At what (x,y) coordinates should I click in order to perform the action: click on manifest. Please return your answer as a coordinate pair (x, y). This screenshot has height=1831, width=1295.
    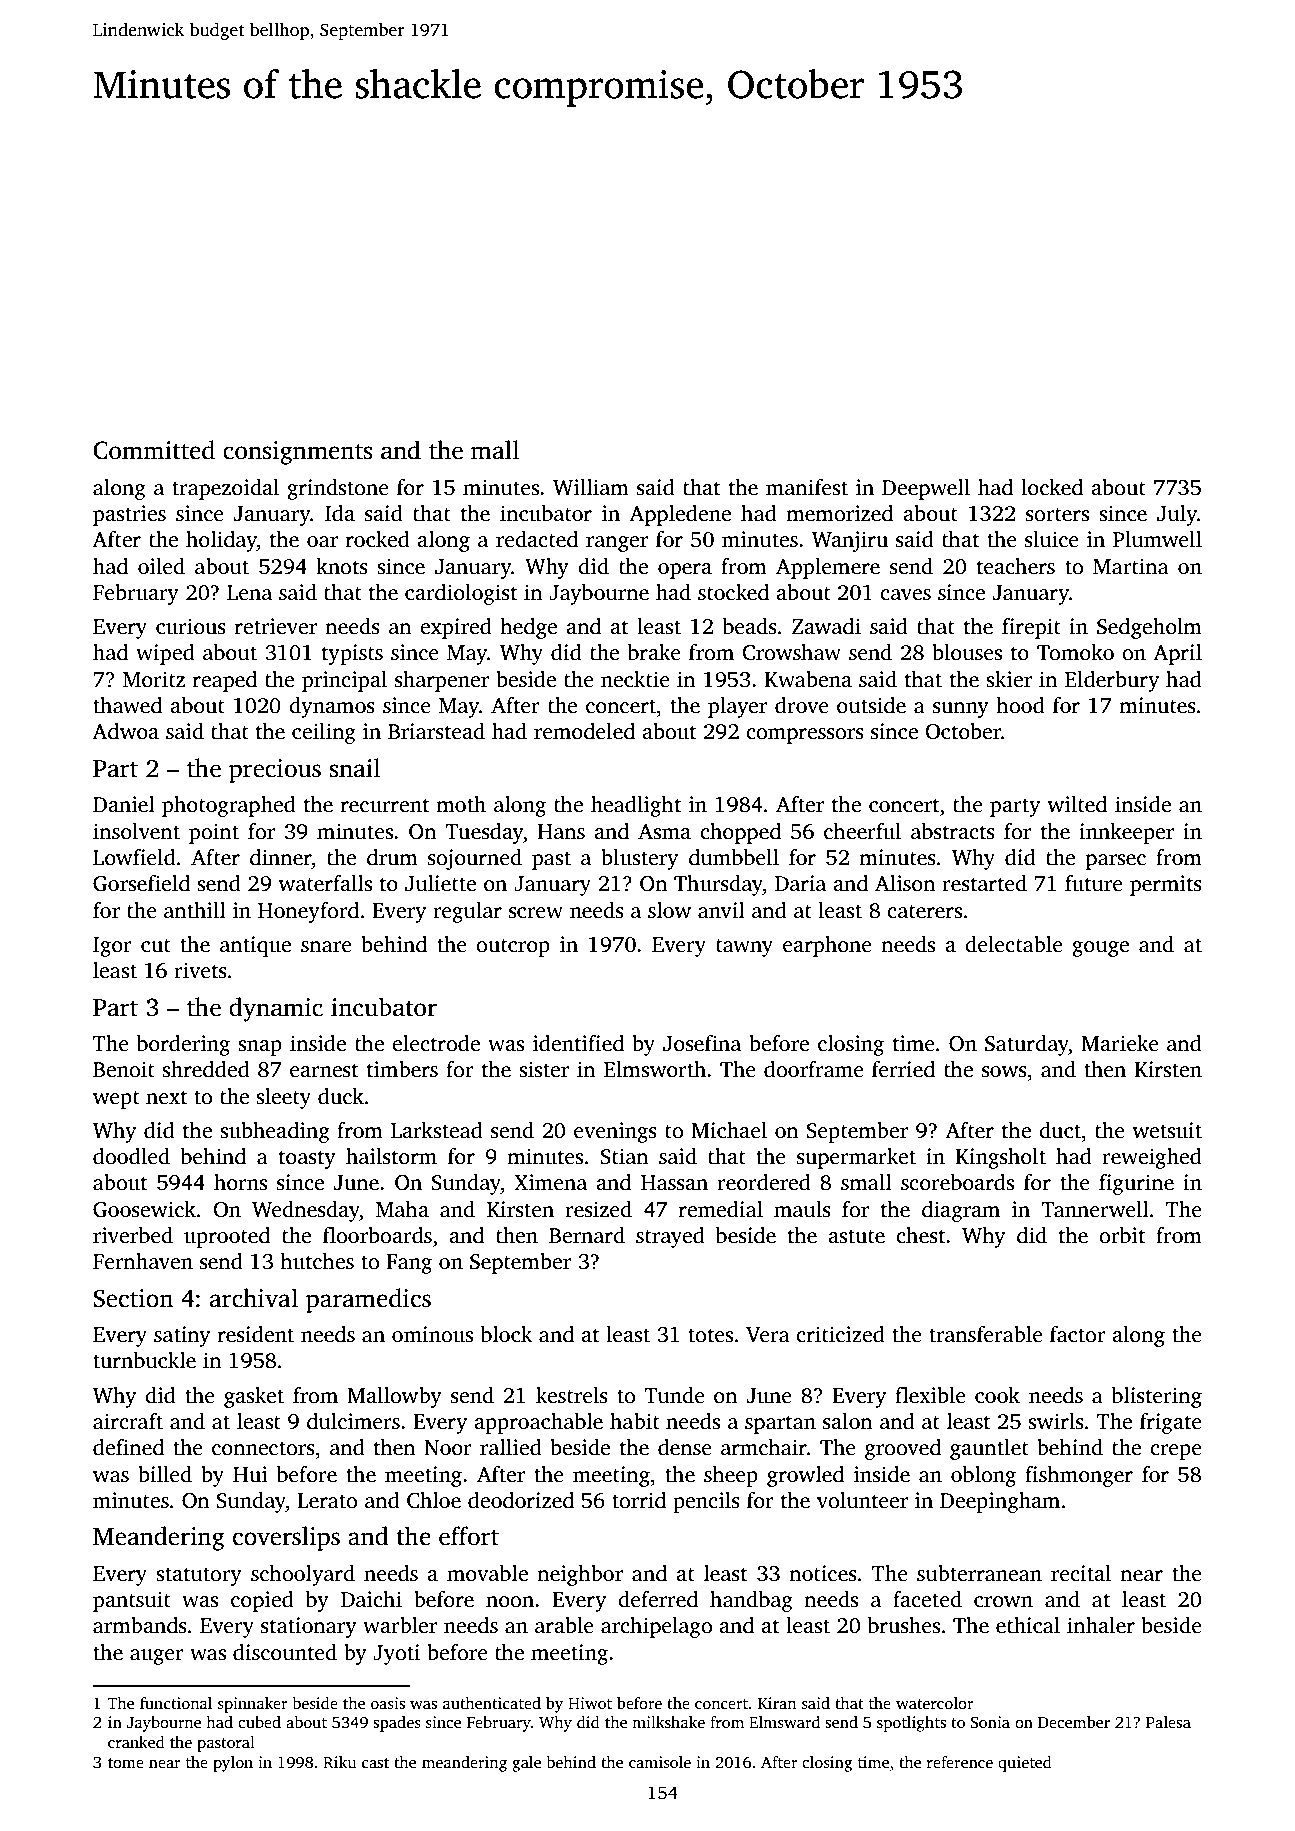
    Looking at the image, I should click on (807, 487).
